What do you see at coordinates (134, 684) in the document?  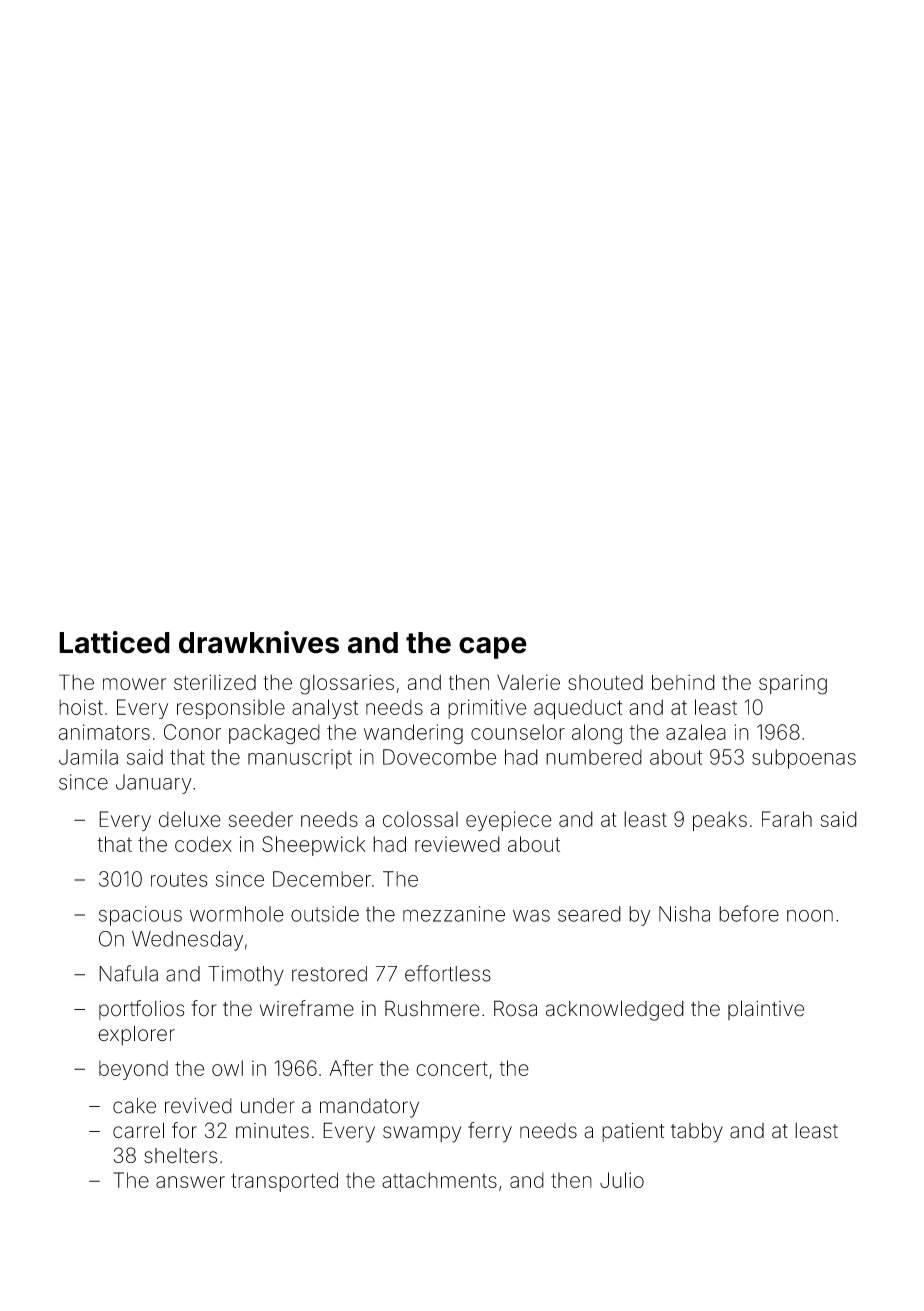 I see `mower` at bounding box center [134, 684].
